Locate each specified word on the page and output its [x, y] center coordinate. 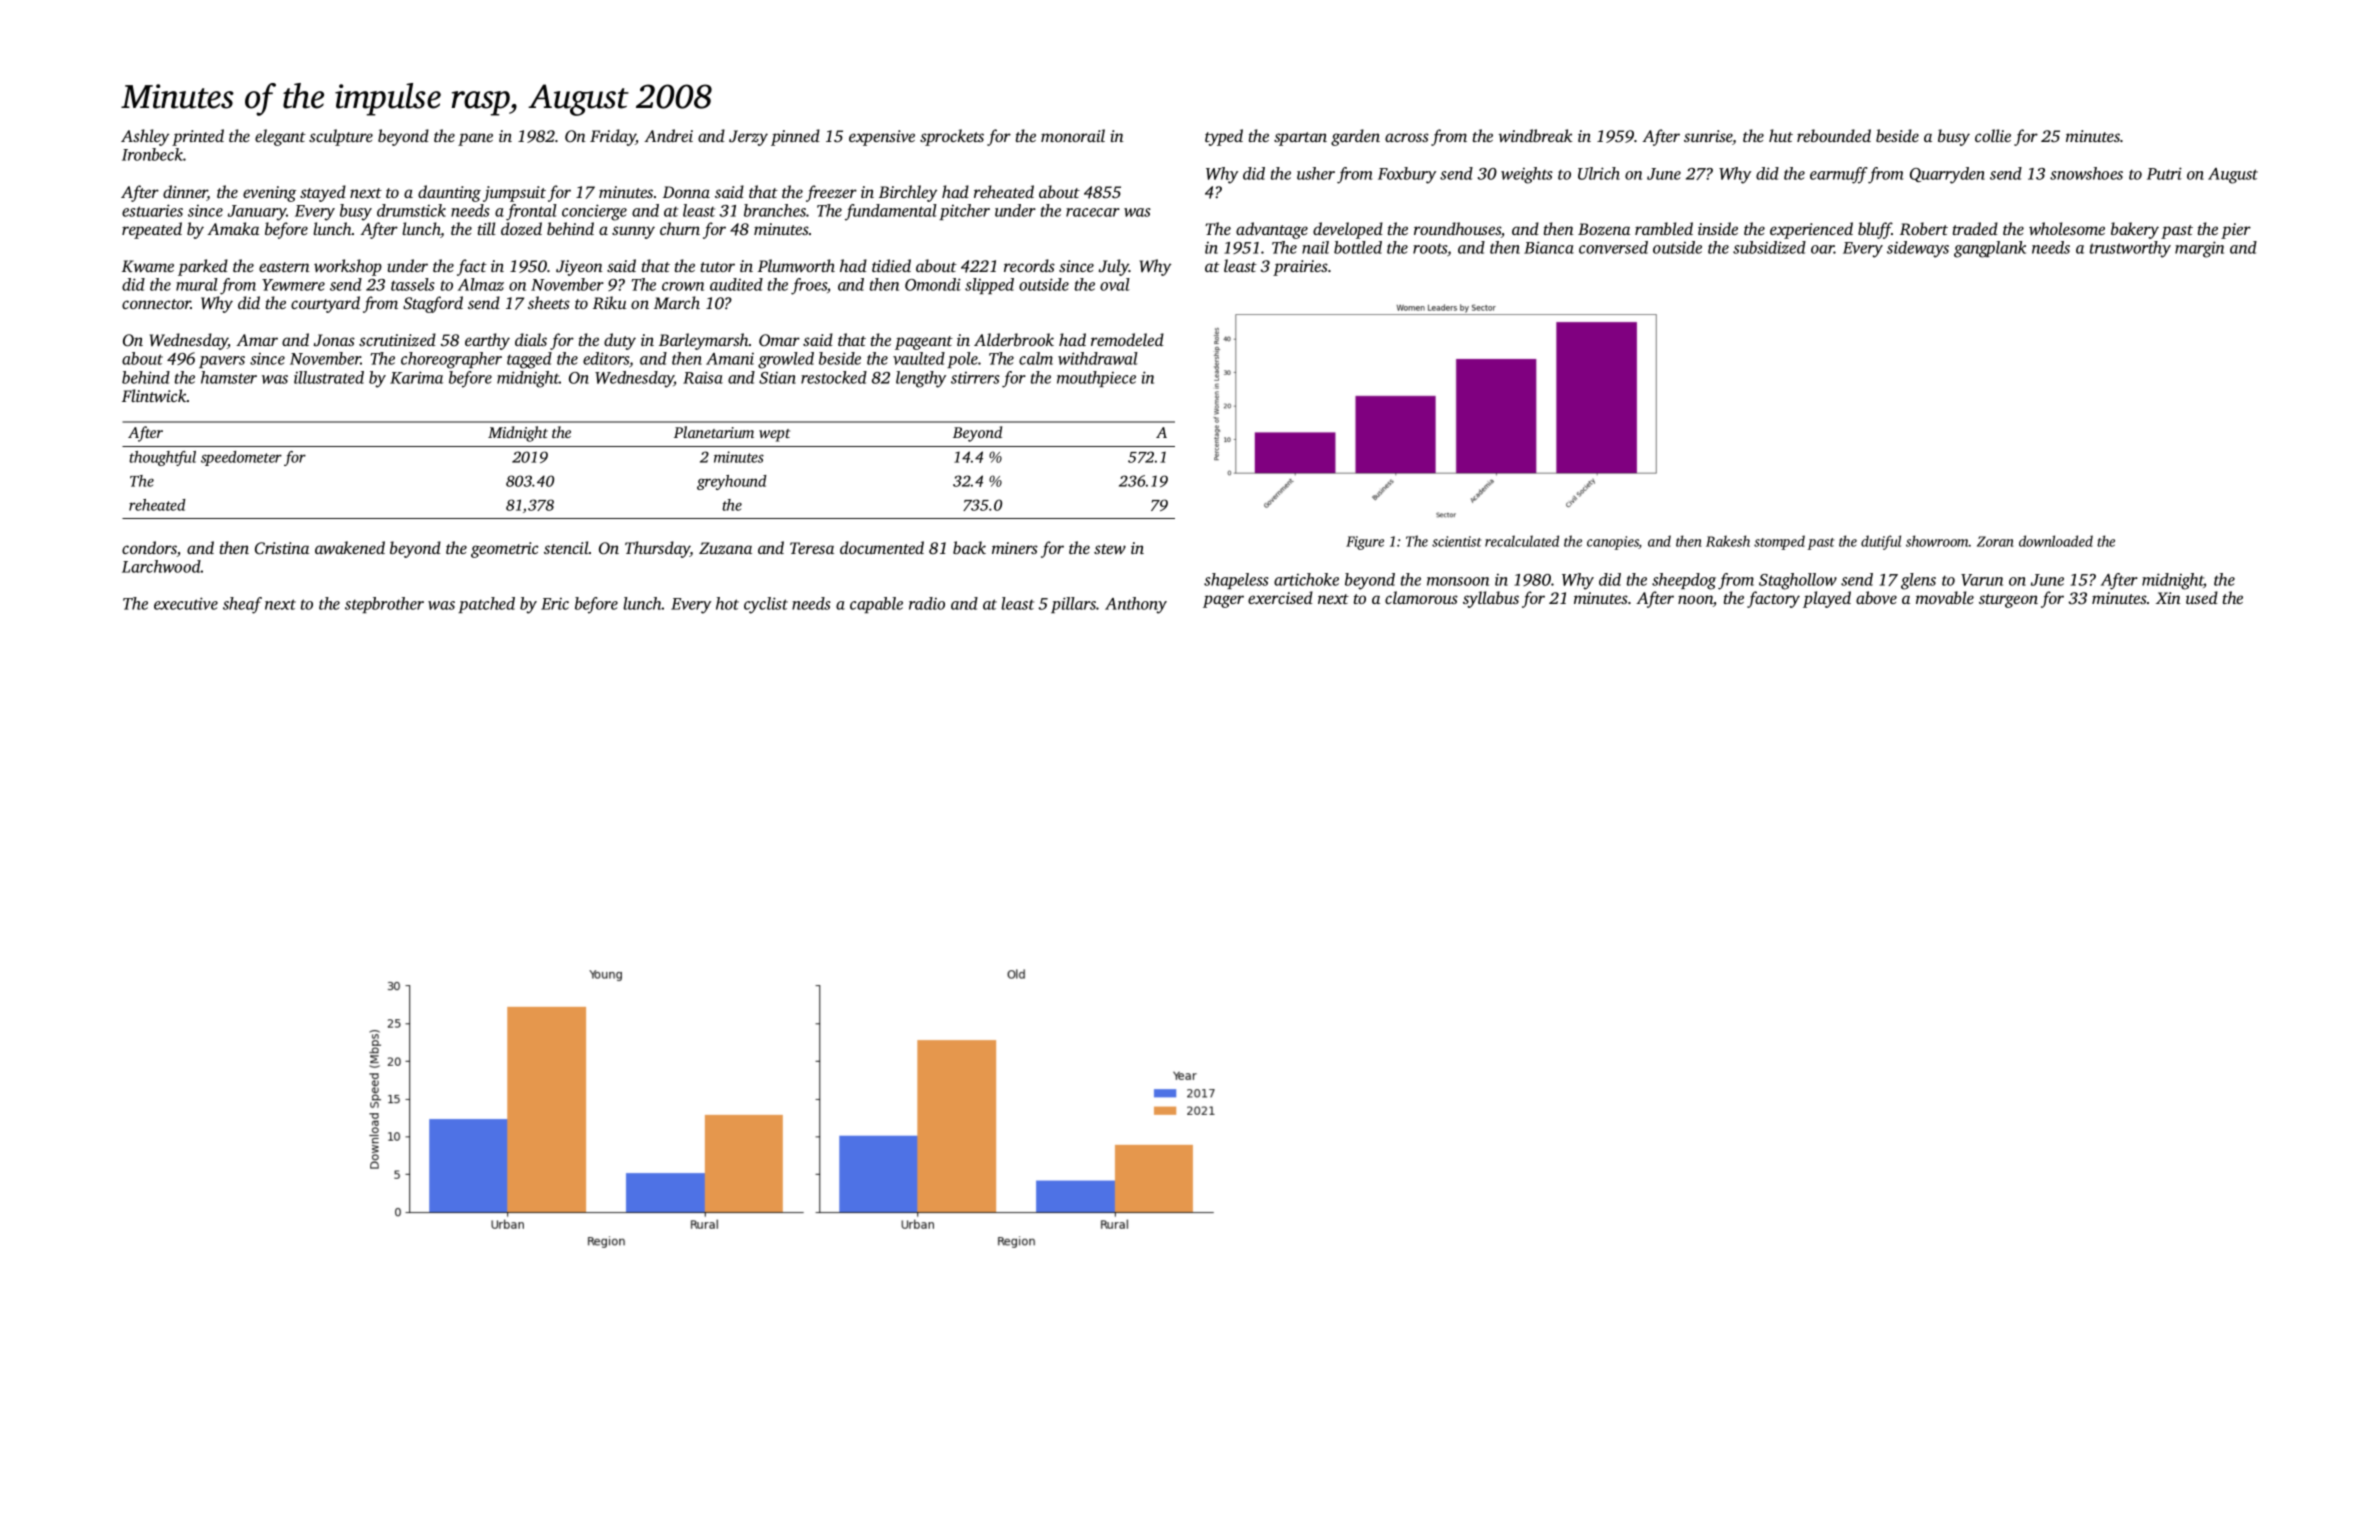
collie [1993, 135]
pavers [222, 362]
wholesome [2067, 228]
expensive [882, 138]
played [1827, 599]
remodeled [1127, 339]
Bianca [1549, 247]
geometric [504, 550]
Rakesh [1728, 541]
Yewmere [293, 285]
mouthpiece [1096, 379]
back [969, 547]
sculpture [341, 137]
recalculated [1522, 541]
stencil [566, 547]
